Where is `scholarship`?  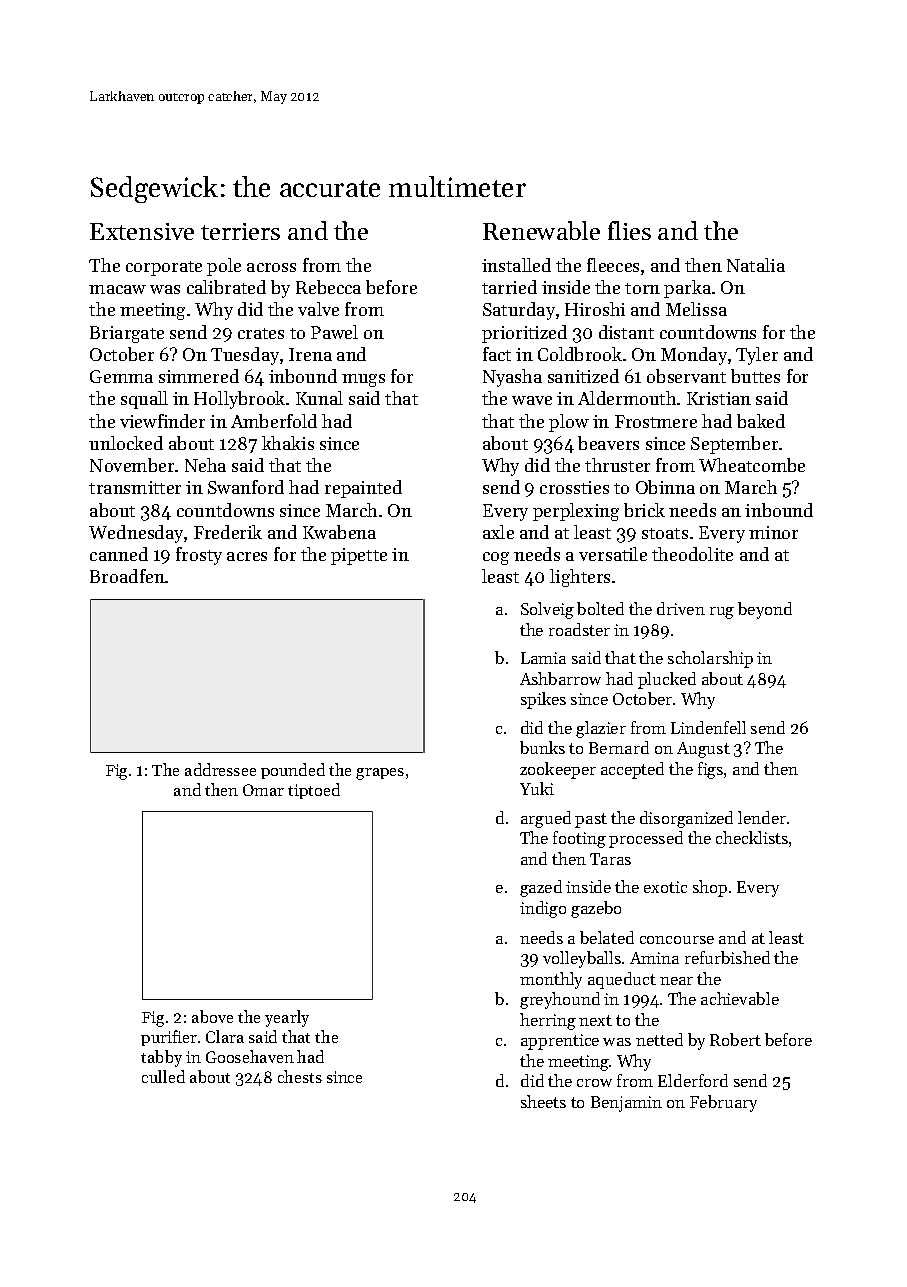
scholarship is located at coordinates (710, 659).
